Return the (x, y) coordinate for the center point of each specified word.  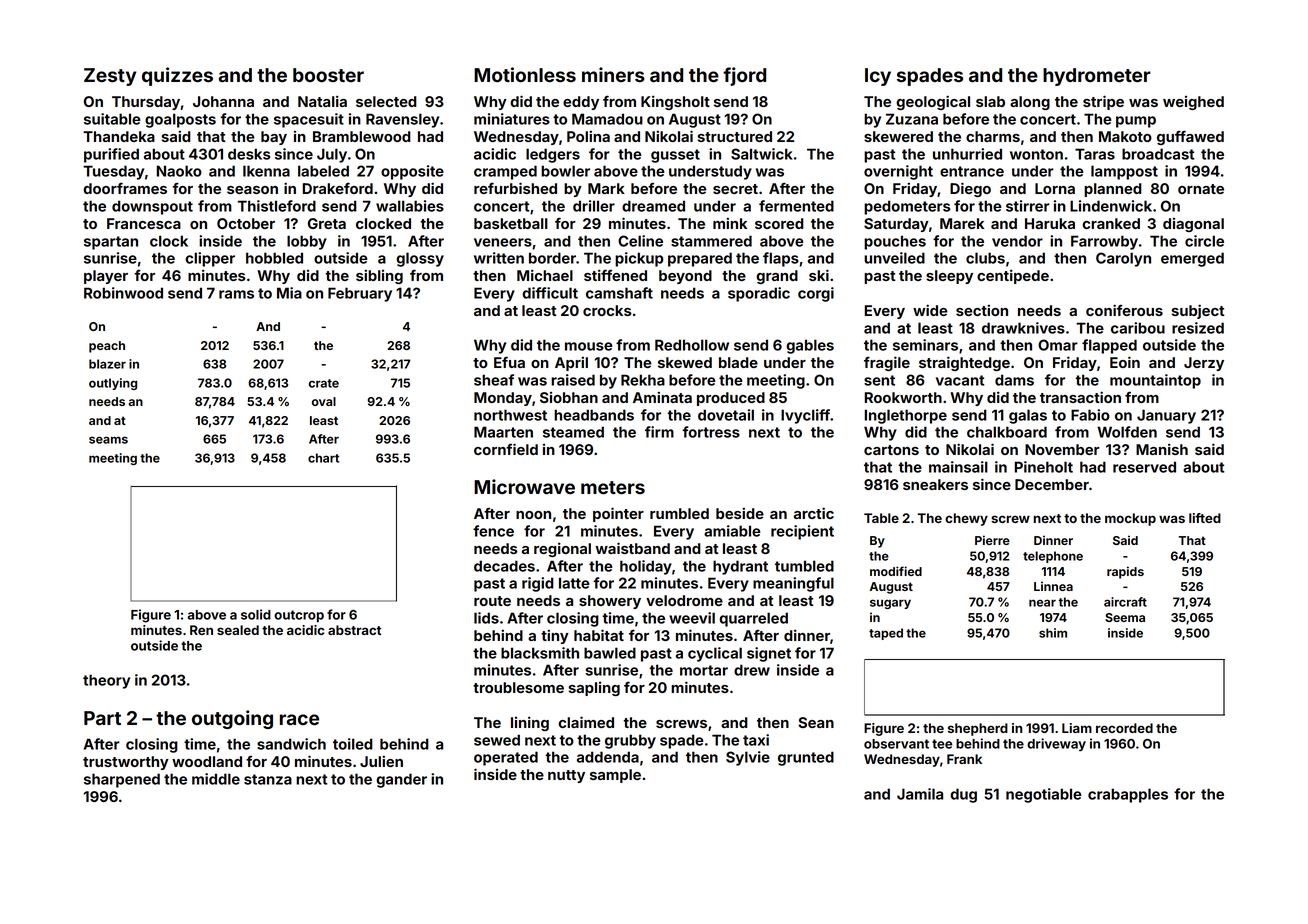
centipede (1013, 276)
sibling (379, 276)
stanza (268, 779)
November (1062, 449)
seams (108, 440)
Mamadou (607, 119)
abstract (354, 630)
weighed (1193, 103)
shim (1053, 633)
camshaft (619, 293)
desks (249, 154)
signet (769, 654)
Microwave (524, 486)
